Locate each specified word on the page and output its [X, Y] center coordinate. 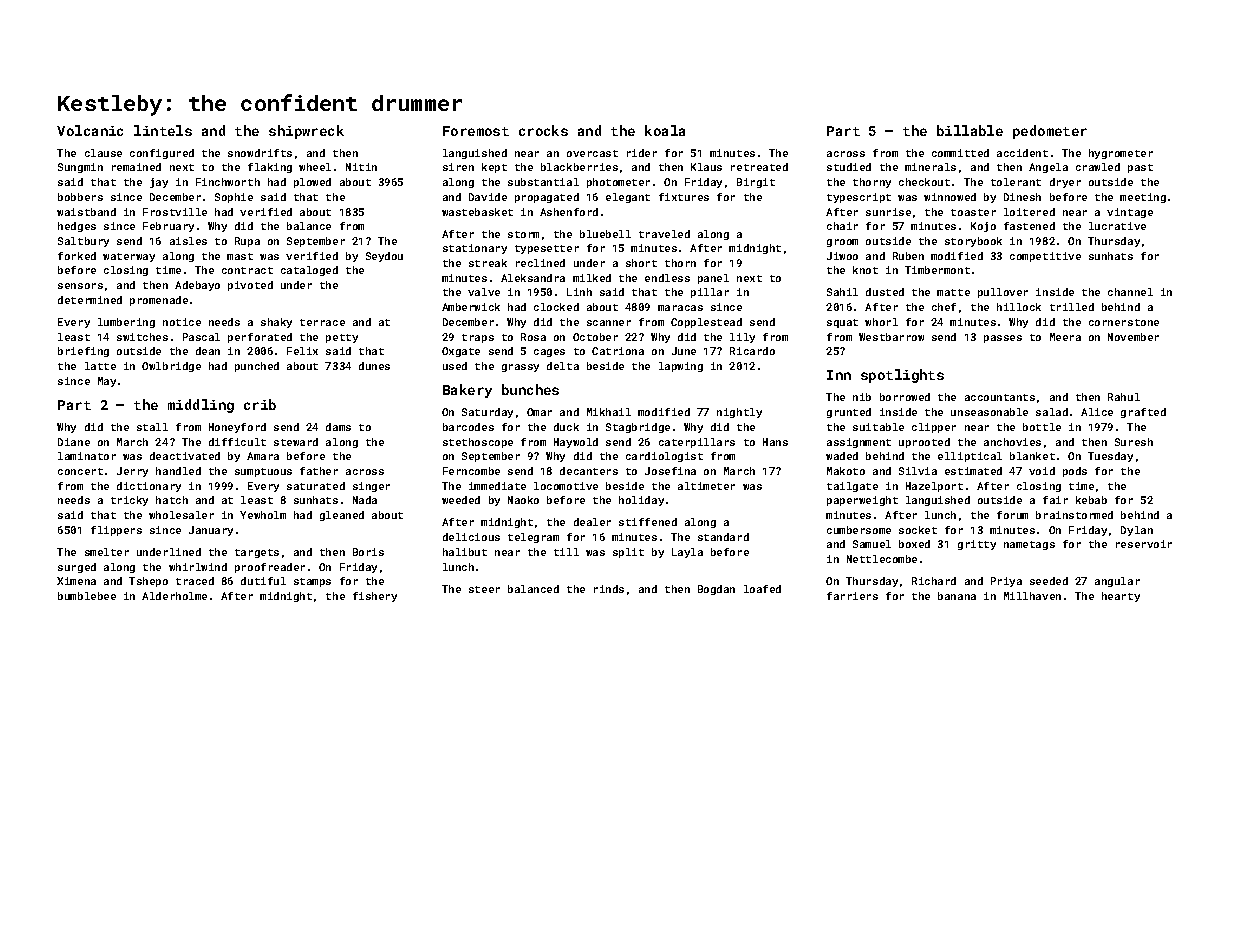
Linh [579, 292]
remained [136, 167]
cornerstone [1124, 322]
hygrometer [1121, 154]
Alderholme [174, 596]
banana [957, 596]
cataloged [309, 271]
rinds [609, 589]
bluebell [605, 234]
